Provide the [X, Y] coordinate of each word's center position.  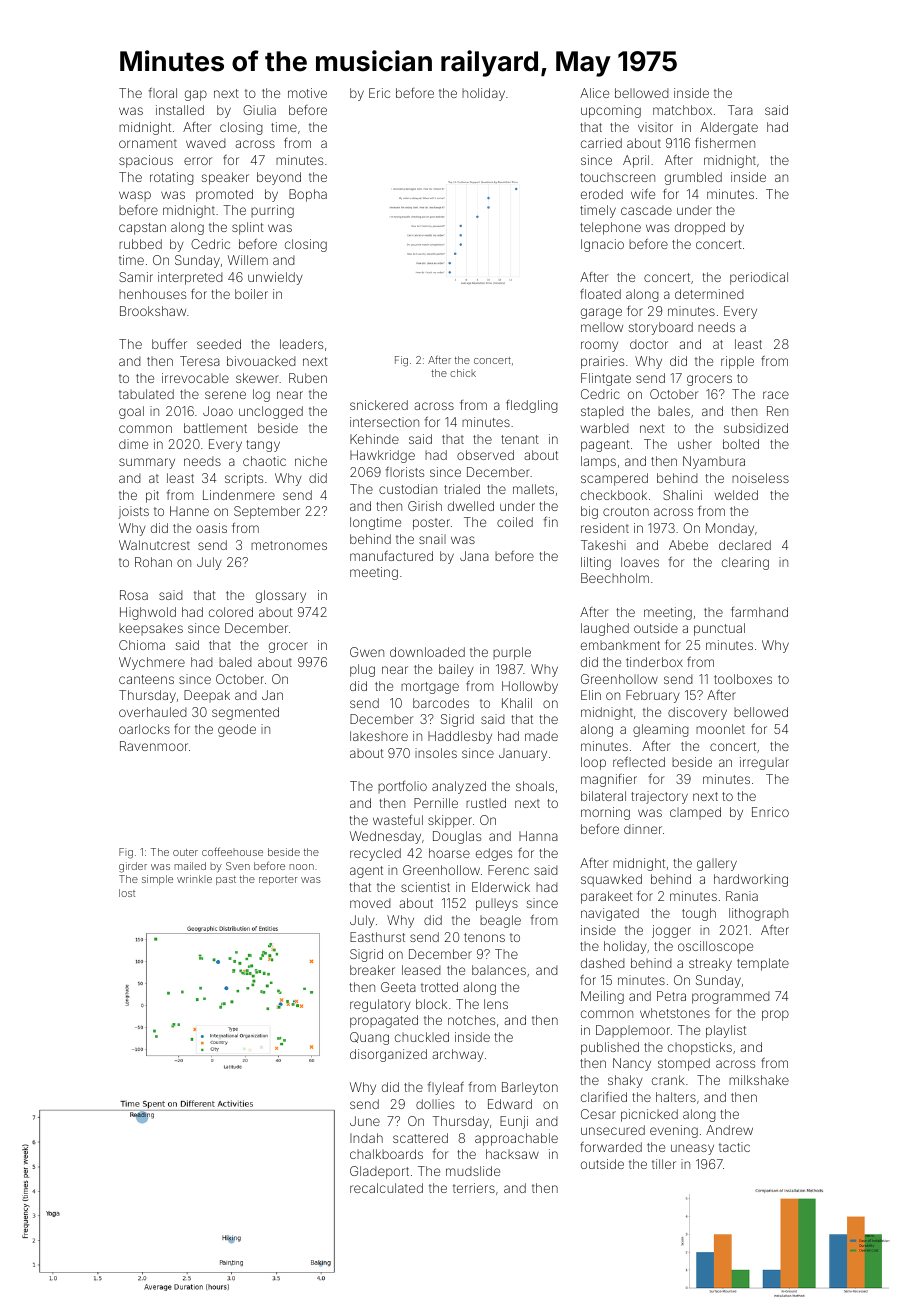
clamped [695, 813]
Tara [740, 110]
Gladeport [379, 1172]
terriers [474, 1188]
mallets [533, 489]
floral [163, 93]
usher [695, 444]
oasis [211, 528]
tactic [734, 1147]
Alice [594, 93]
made [541, 736]
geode [237, 730]
